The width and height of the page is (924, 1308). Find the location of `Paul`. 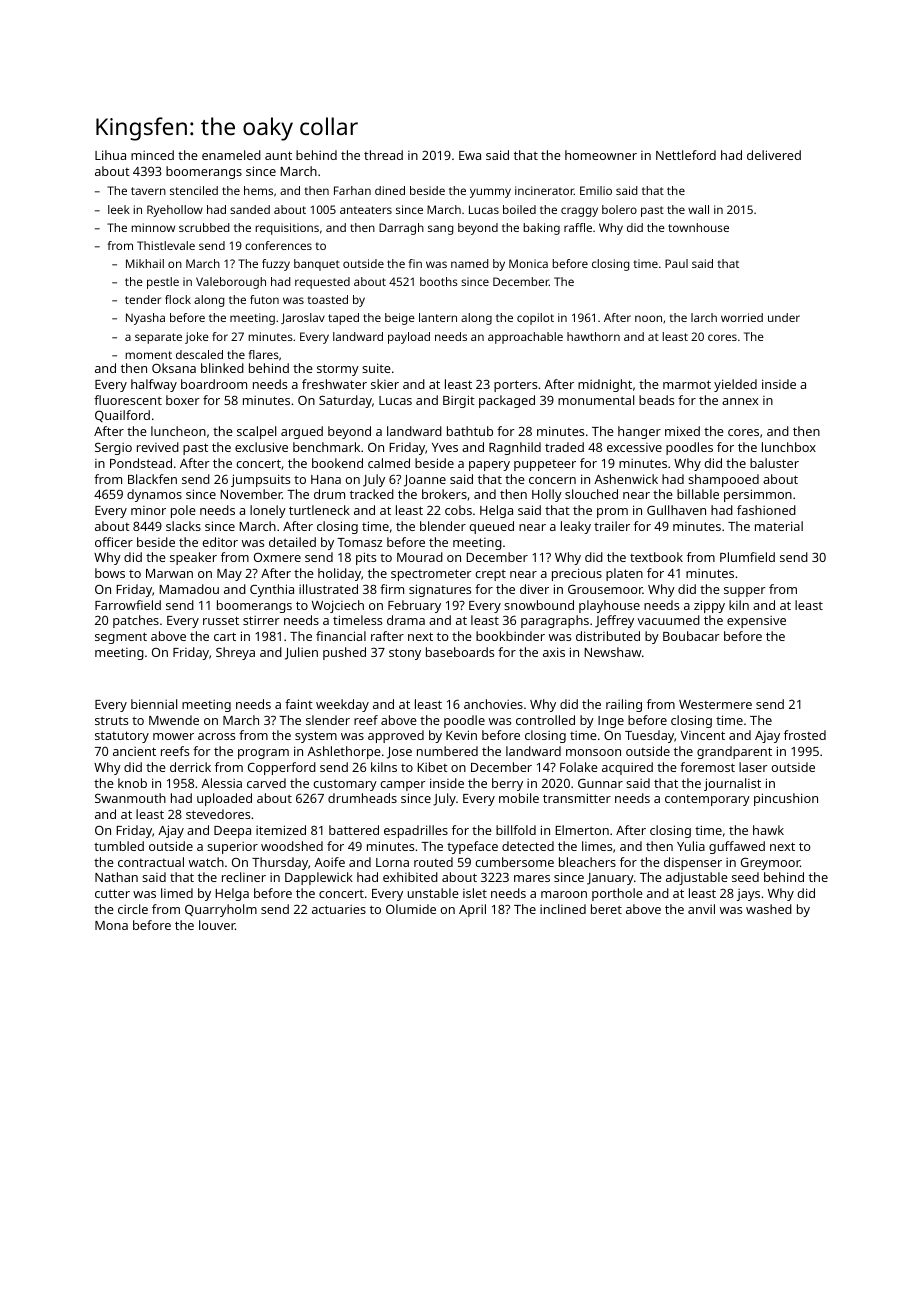

Paul is located at coordinates (676, 263).
